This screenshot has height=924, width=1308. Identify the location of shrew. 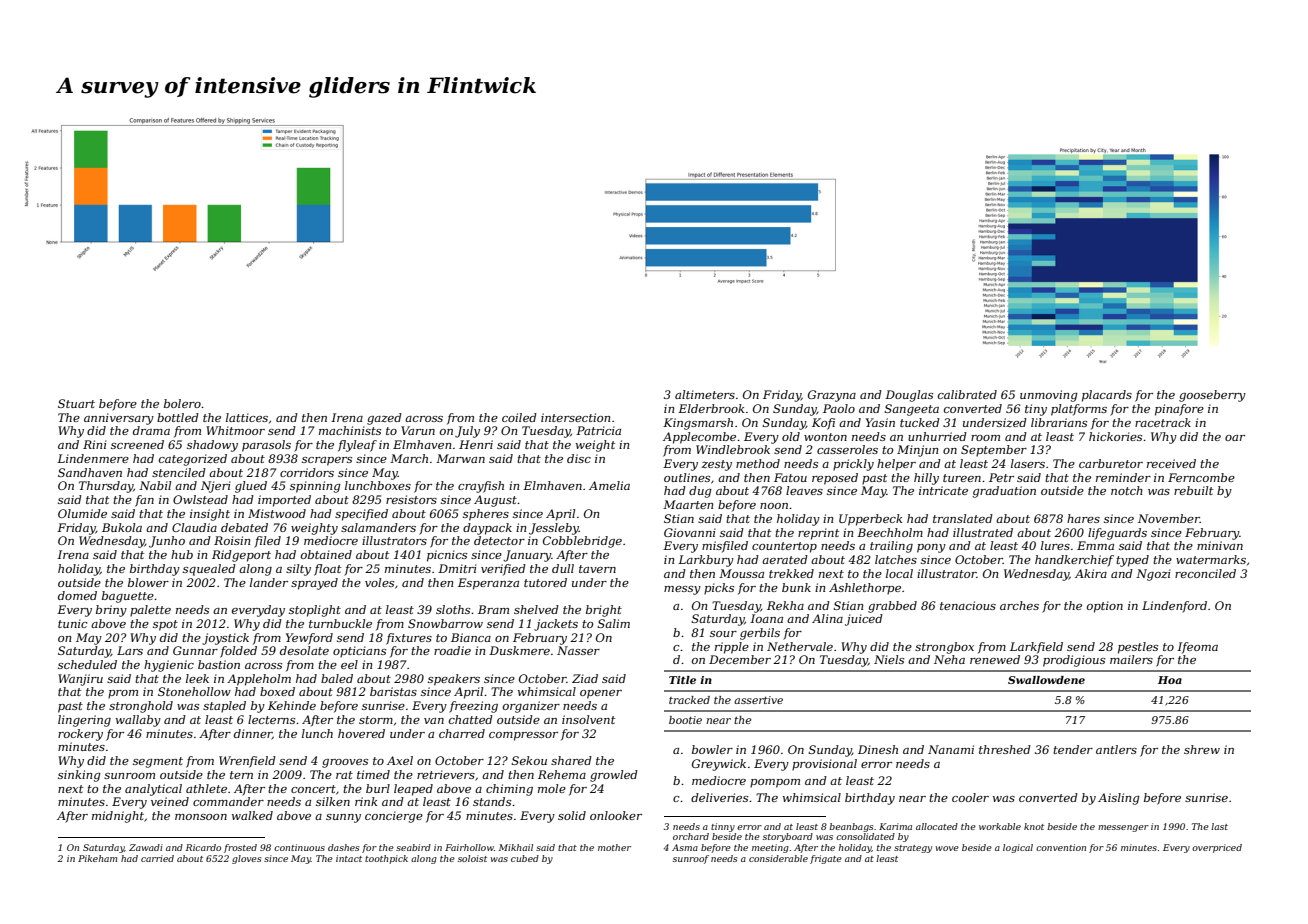
(1202, 749).
